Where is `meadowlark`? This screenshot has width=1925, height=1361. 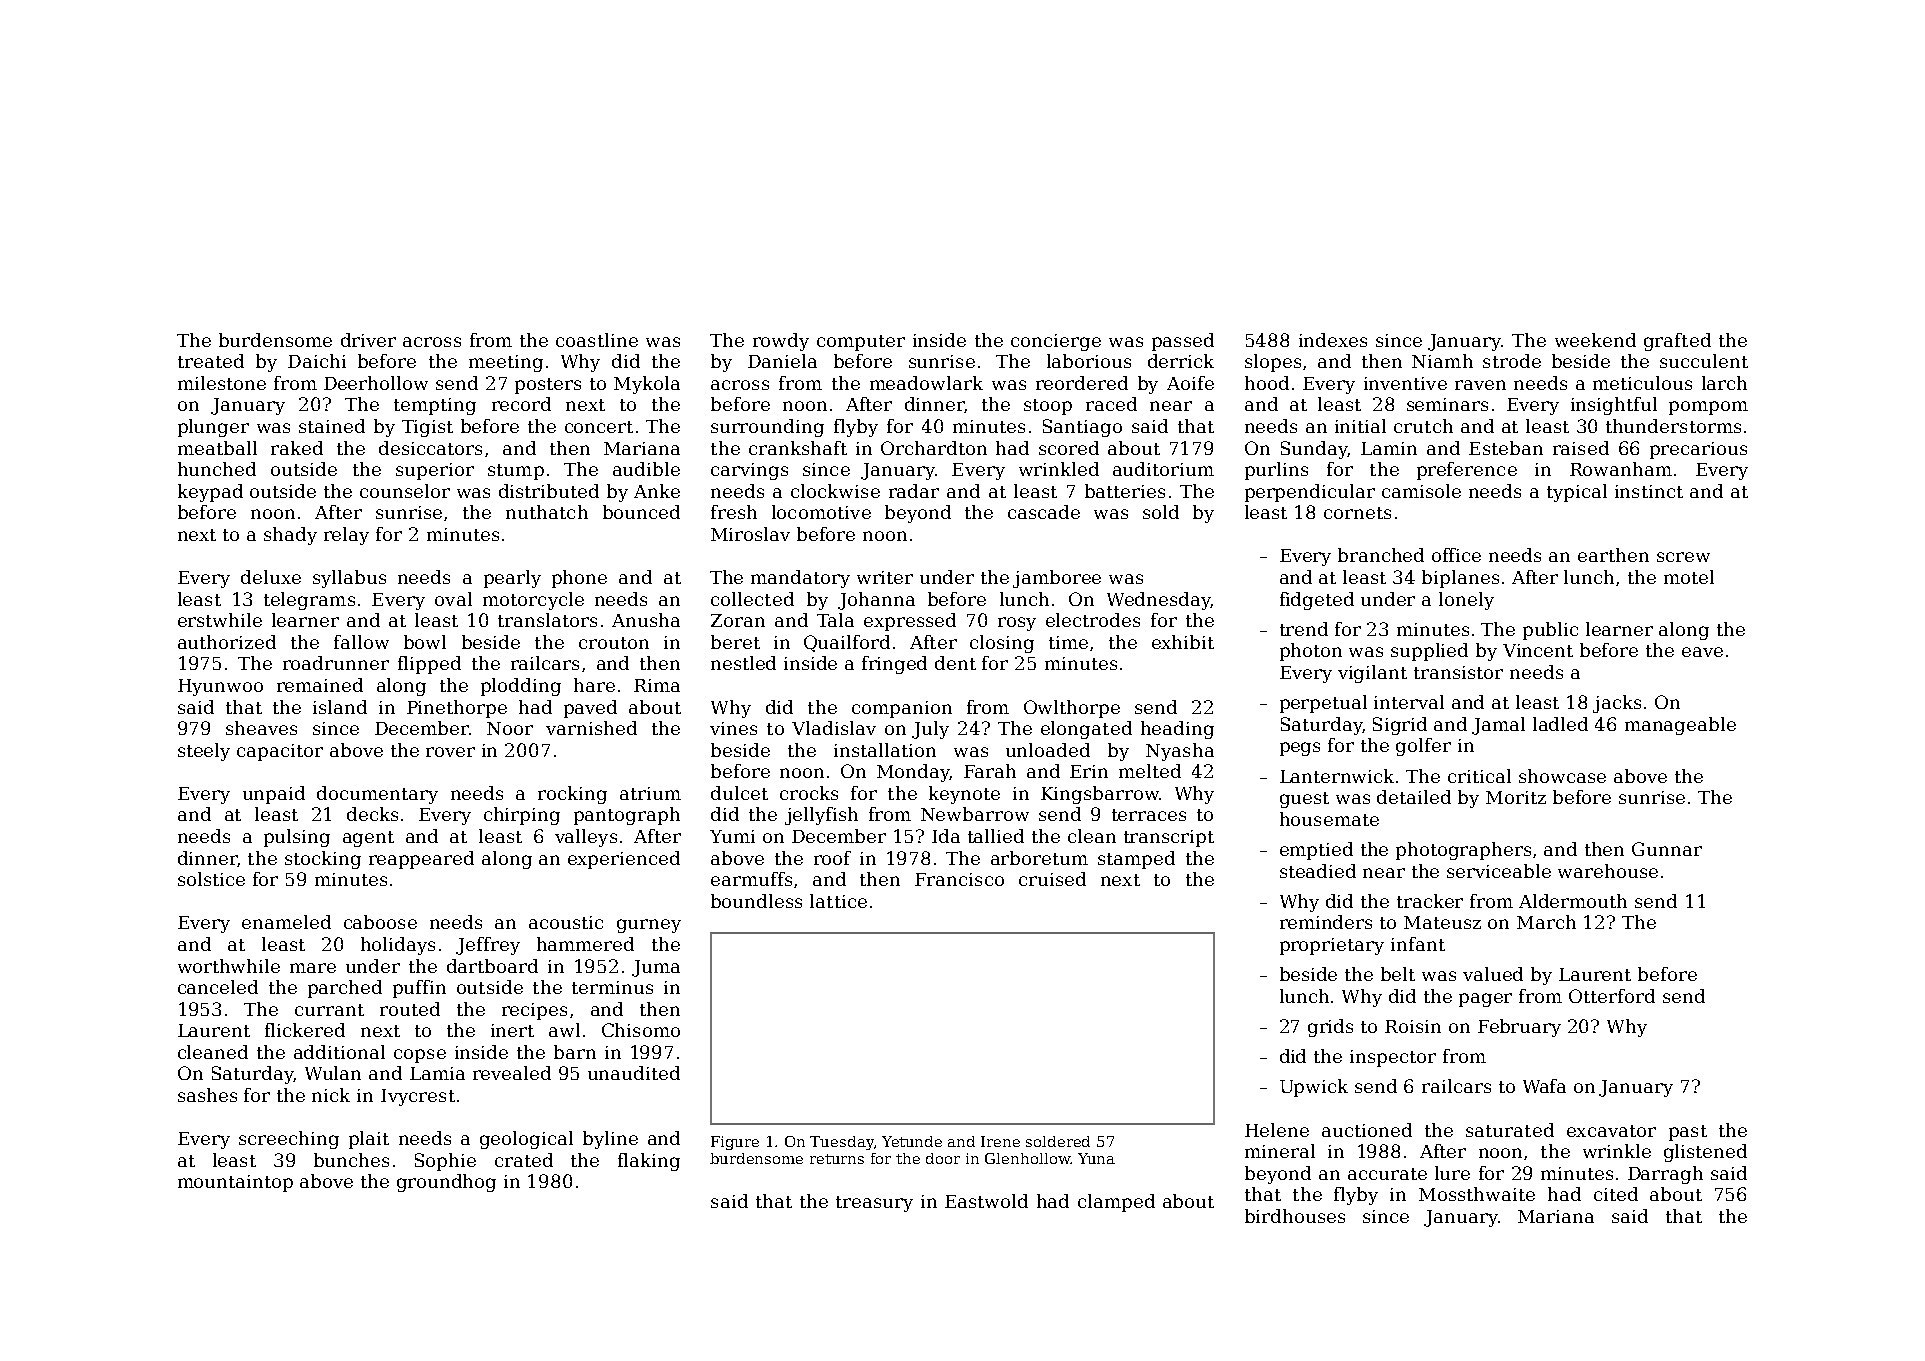 meadowlark is located at coordinates (926, 383).
